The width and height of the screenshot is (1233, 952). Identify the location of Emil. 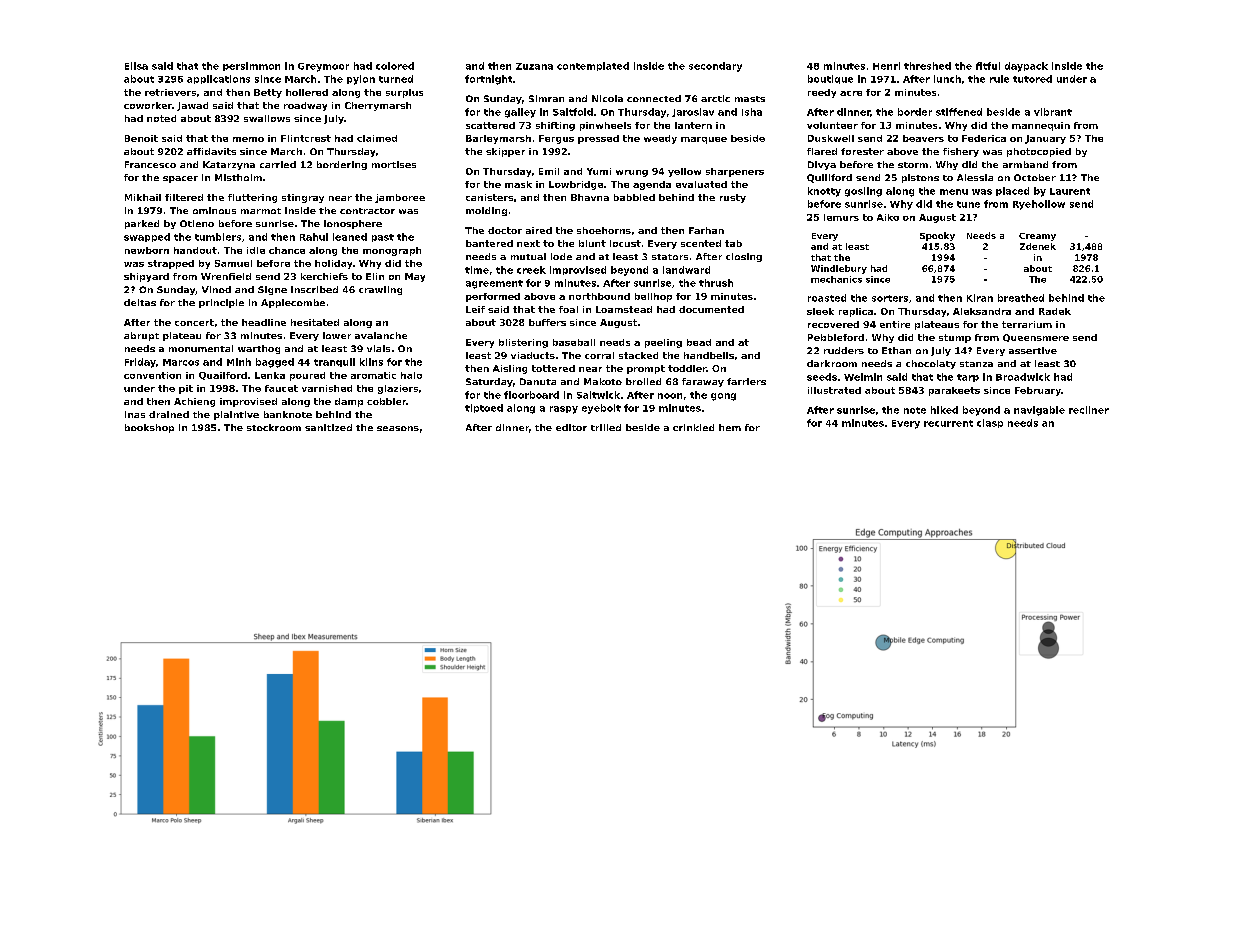
(549, 171).
